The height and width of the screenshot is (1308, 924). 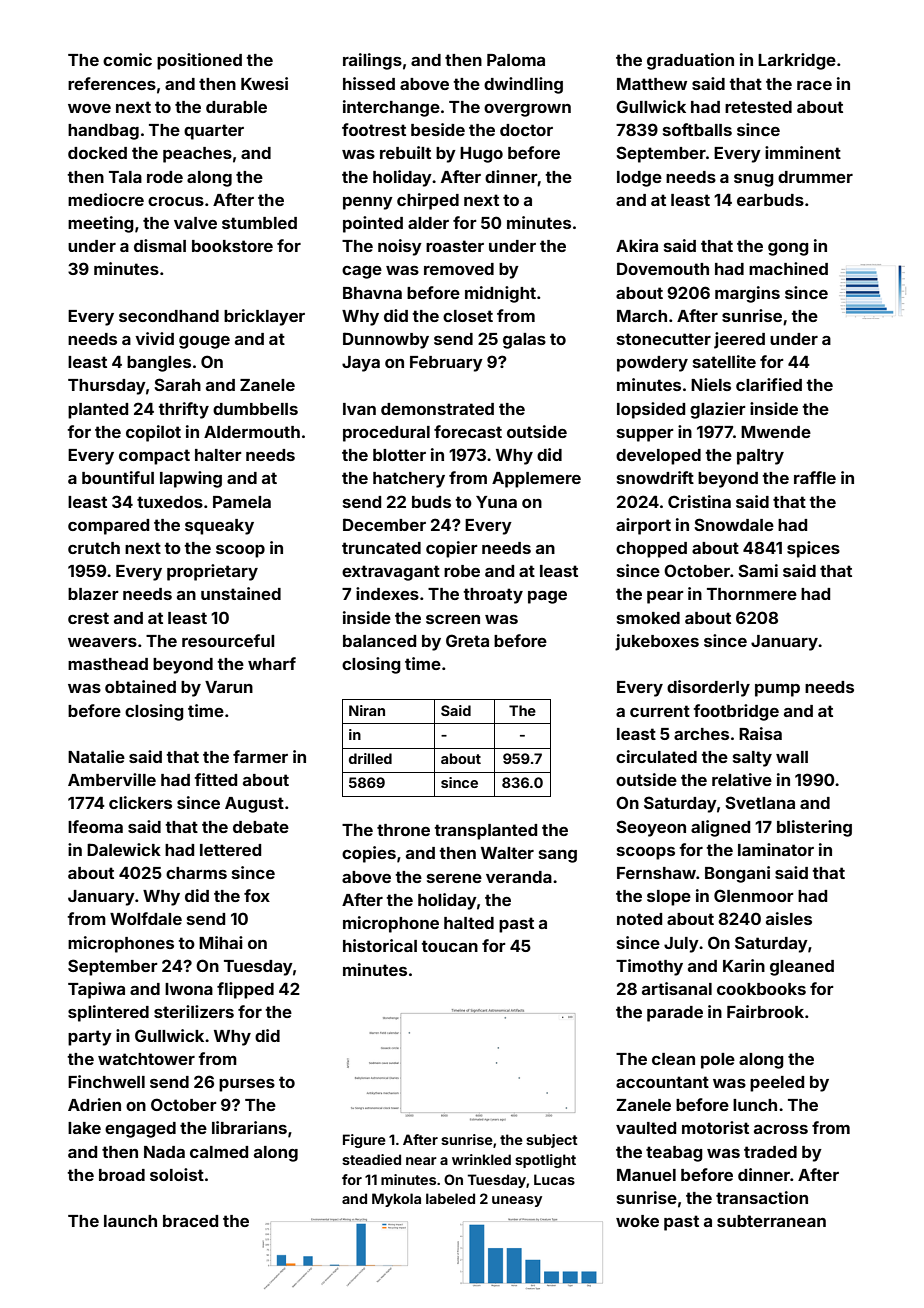 What do you see at coordinates (101, 224) in the screenshot?
I see `meeting` at bounding box center [101, 224].
